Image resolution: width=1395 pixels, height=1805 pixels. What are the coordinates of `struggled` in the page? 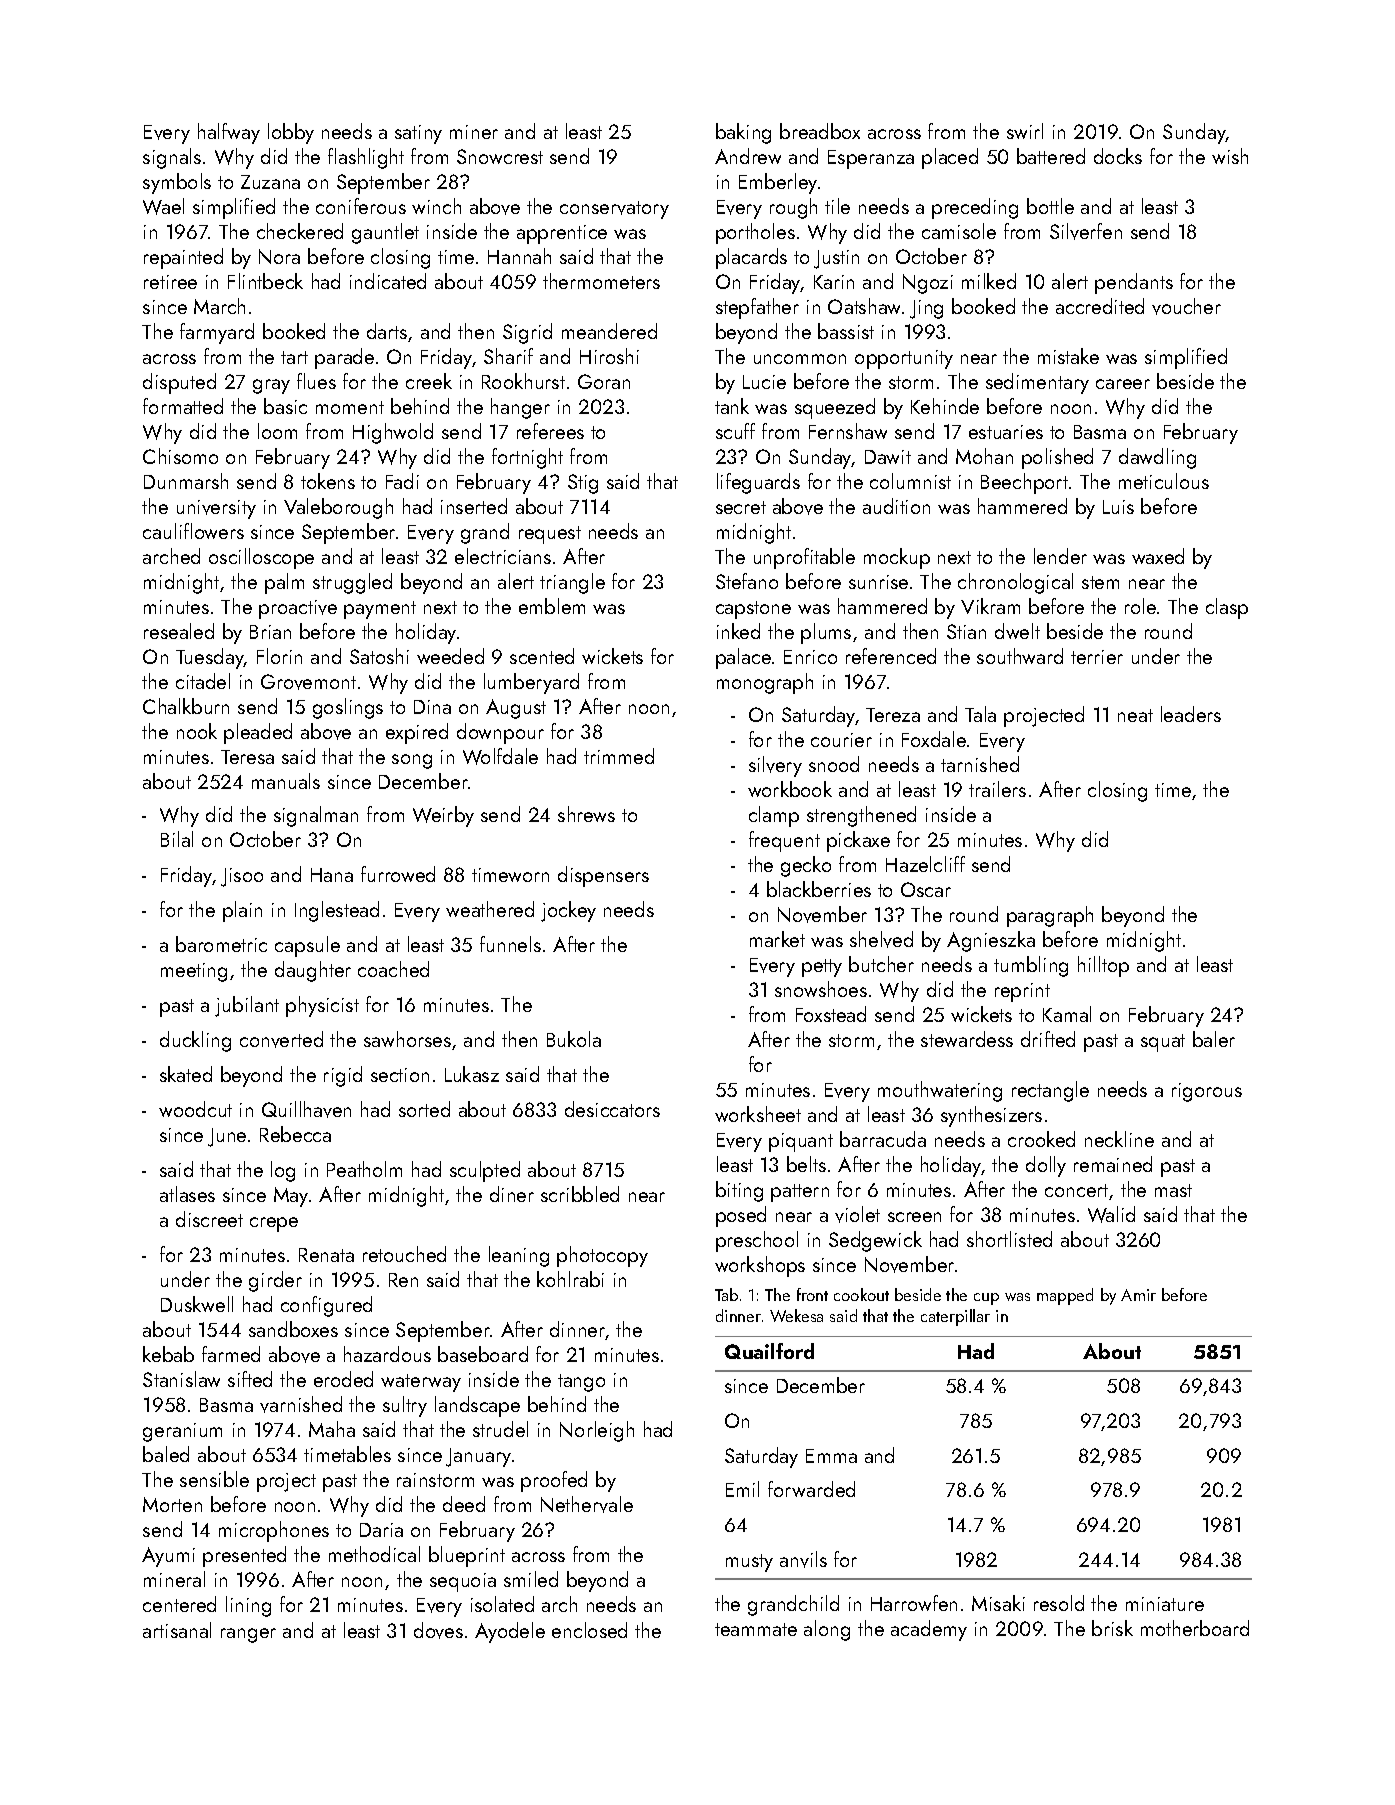 It's located at (352, 583).
